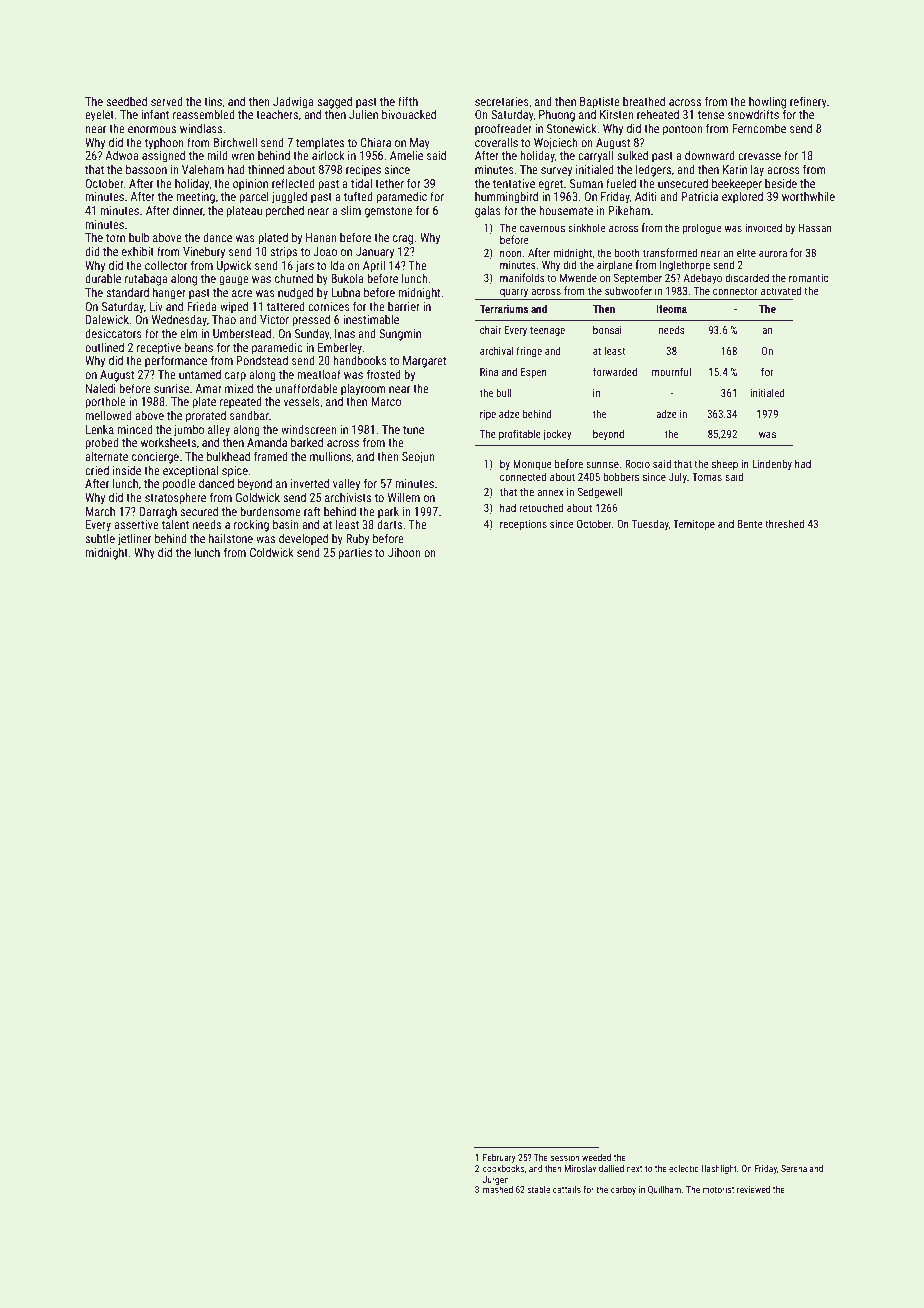 Image resolution: width=924 pixels, height=1308 pixels. Describe the element at coordinates (503, 1168) in the image. I see `cookbooks` at that location.
